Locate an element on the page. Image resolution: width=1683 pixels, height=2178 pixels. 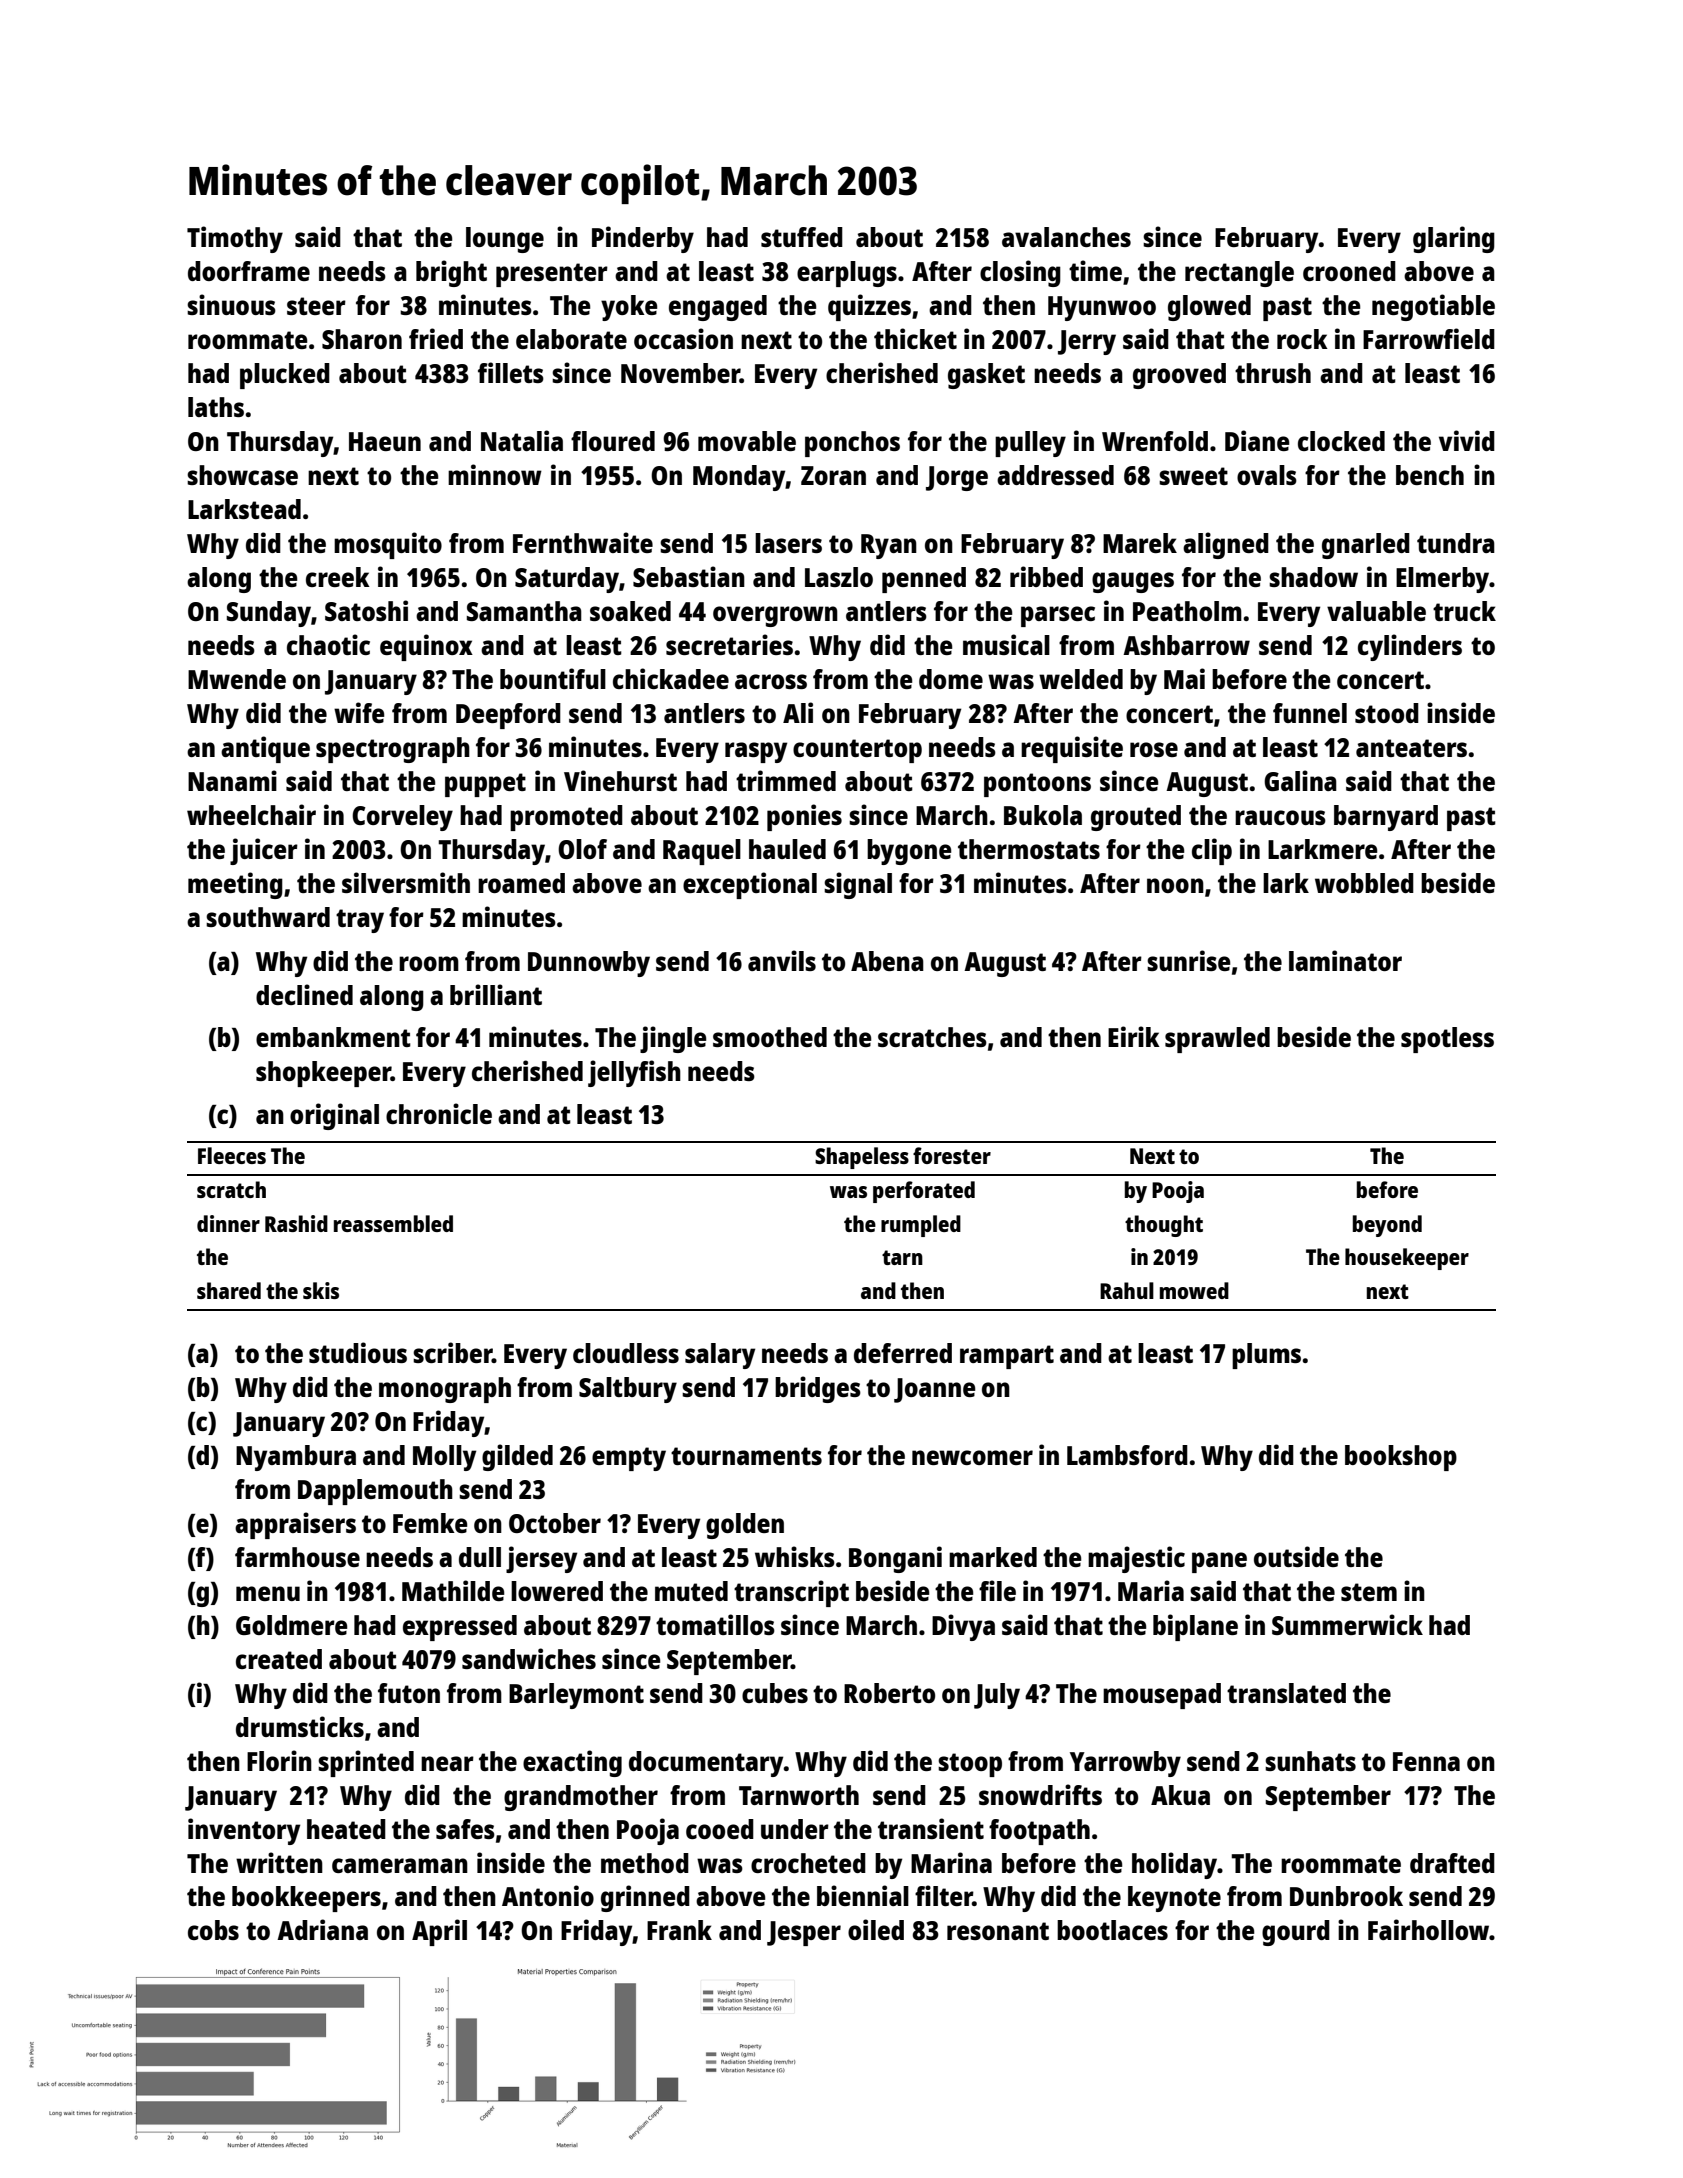
barnyard is located at coordinates (1386, 818).
